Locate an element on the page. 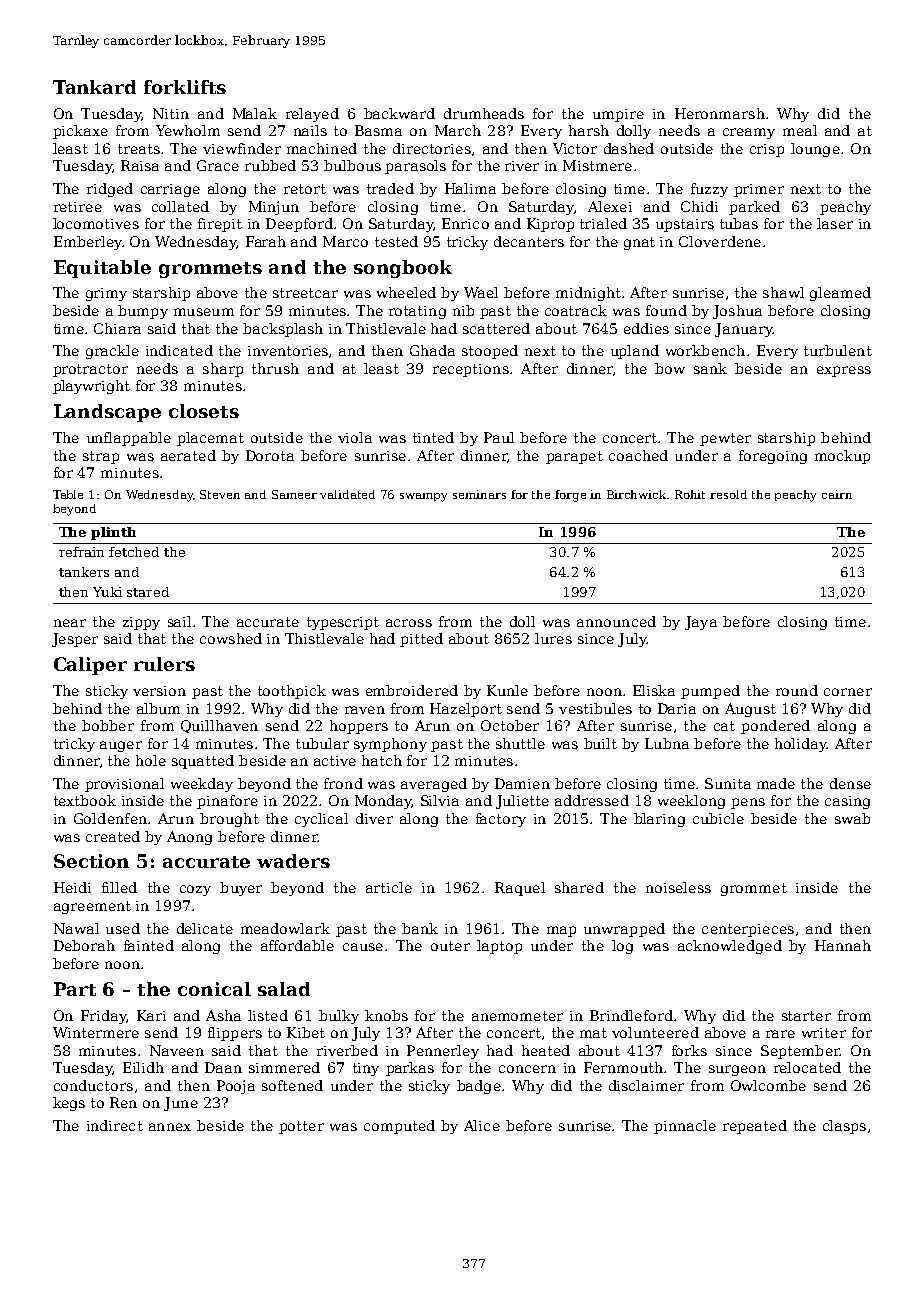  Alice is located at coordinates (482, 1125).
